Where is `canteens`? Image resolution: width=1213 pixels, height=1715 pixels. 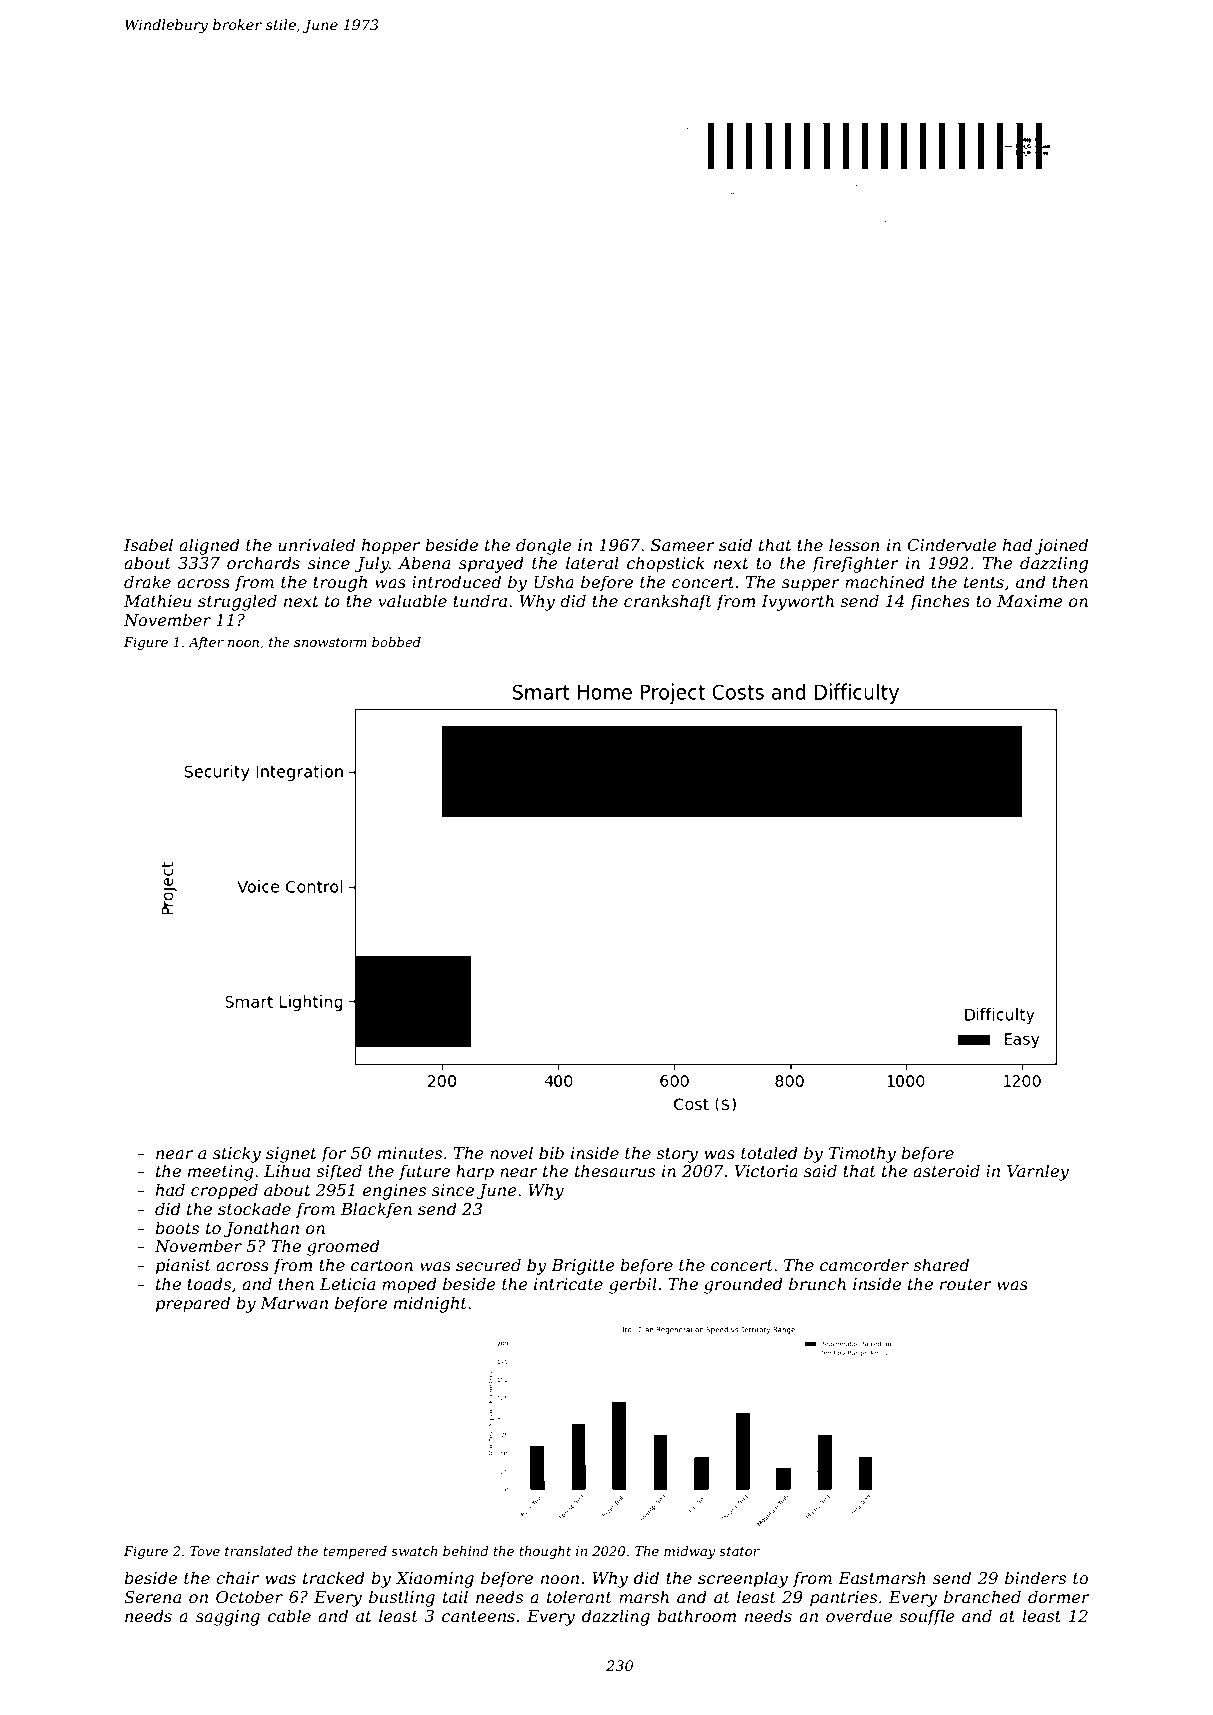 canteens is located at coordinates (478, 1616).
